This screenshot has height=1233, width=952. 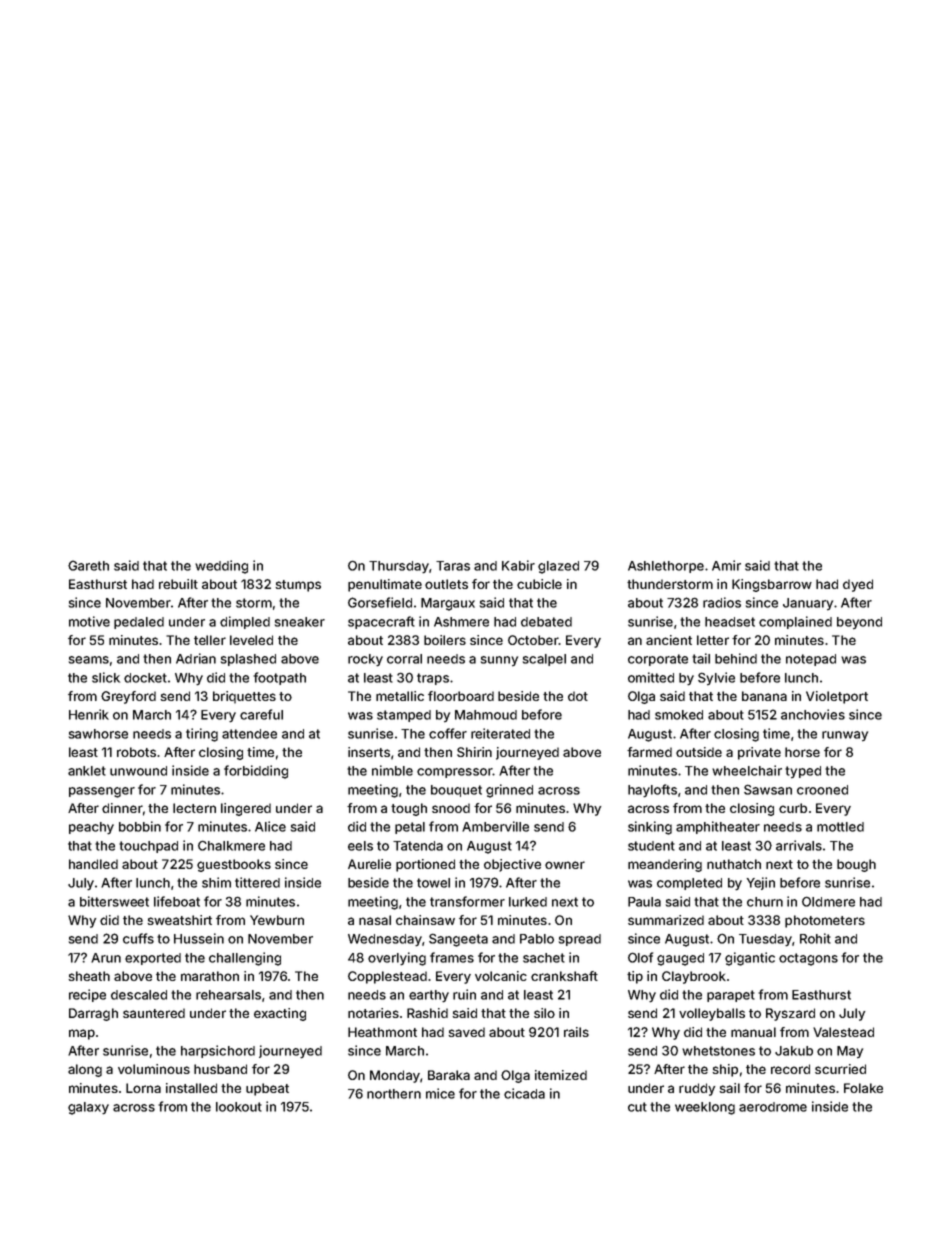 I want to click on amphitheater, so click(x=718, y=827).
